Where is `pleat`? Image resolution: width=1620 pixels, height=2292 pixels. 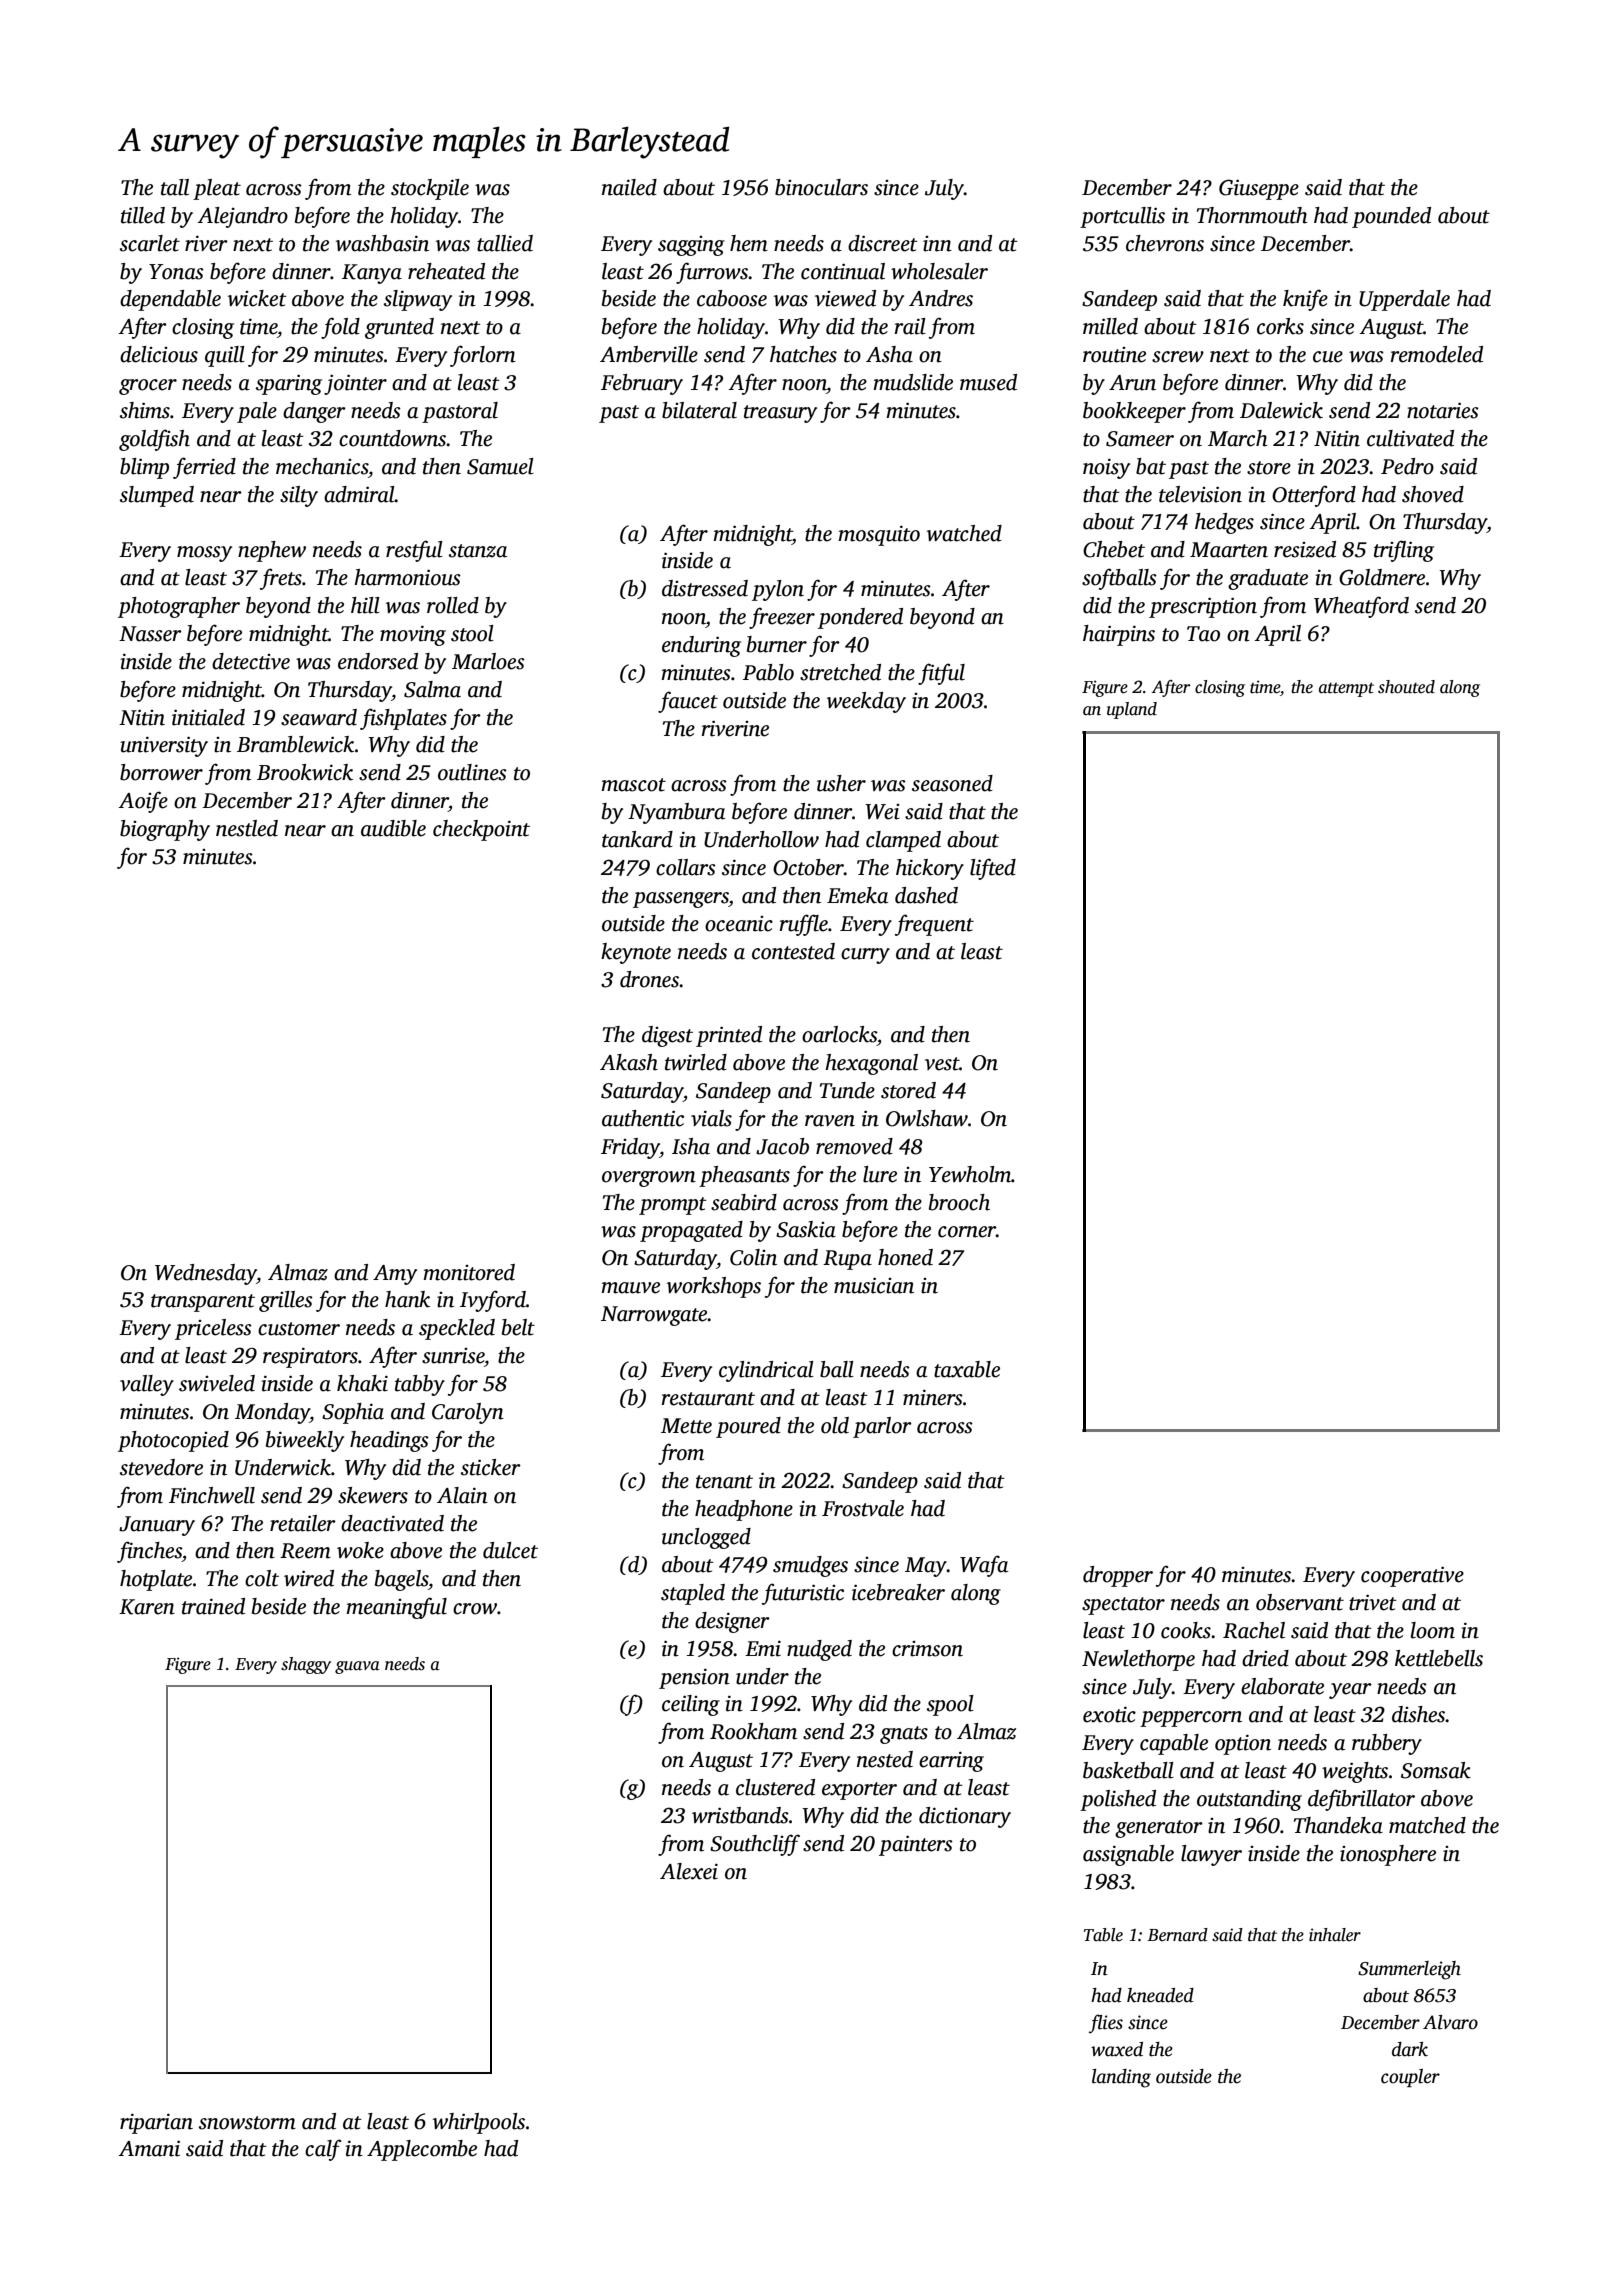 pleat is located at coordinates (217, 189).
